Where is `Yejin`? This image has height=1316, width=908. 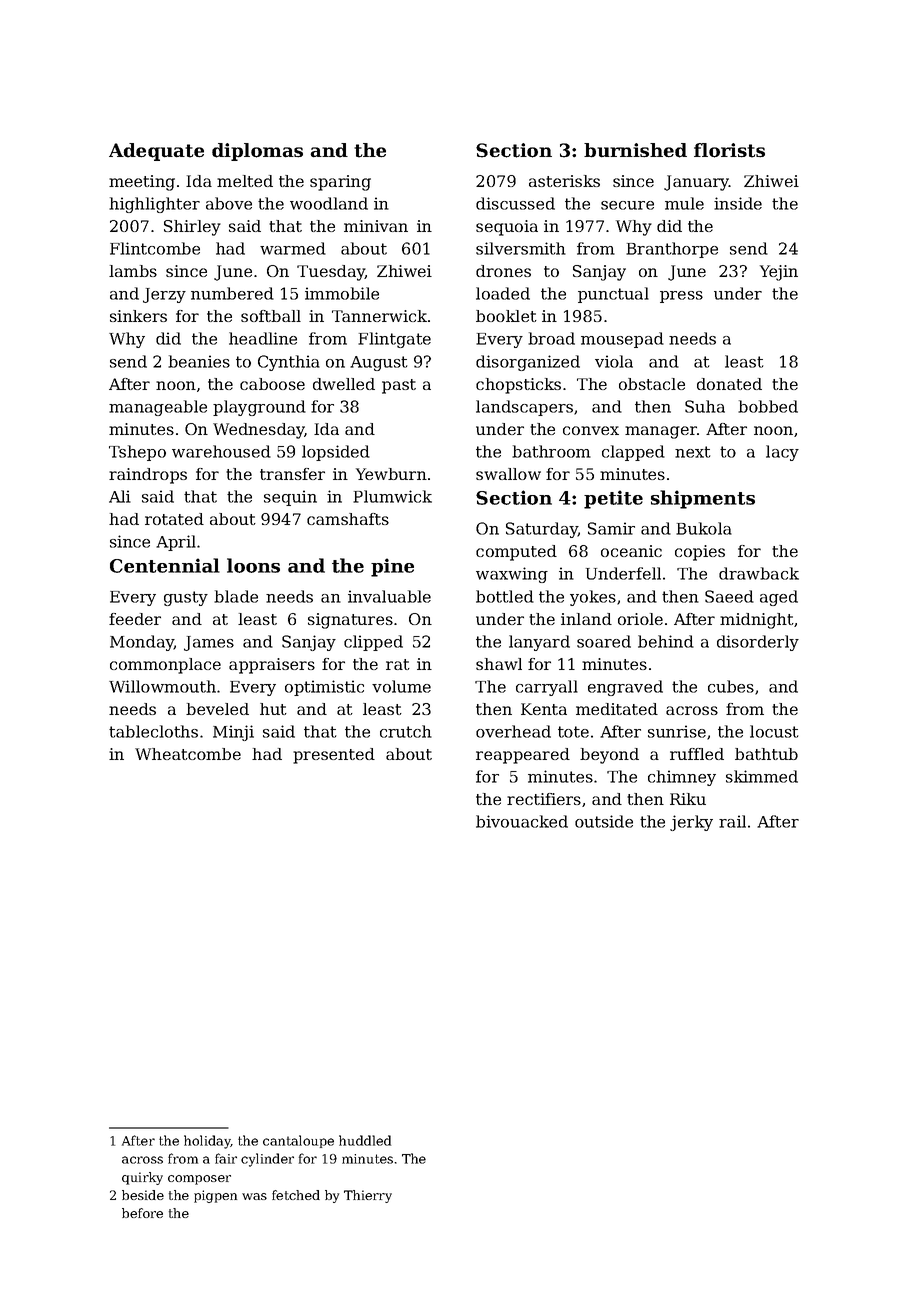 Yejin is located at coordinates (779, 273).
